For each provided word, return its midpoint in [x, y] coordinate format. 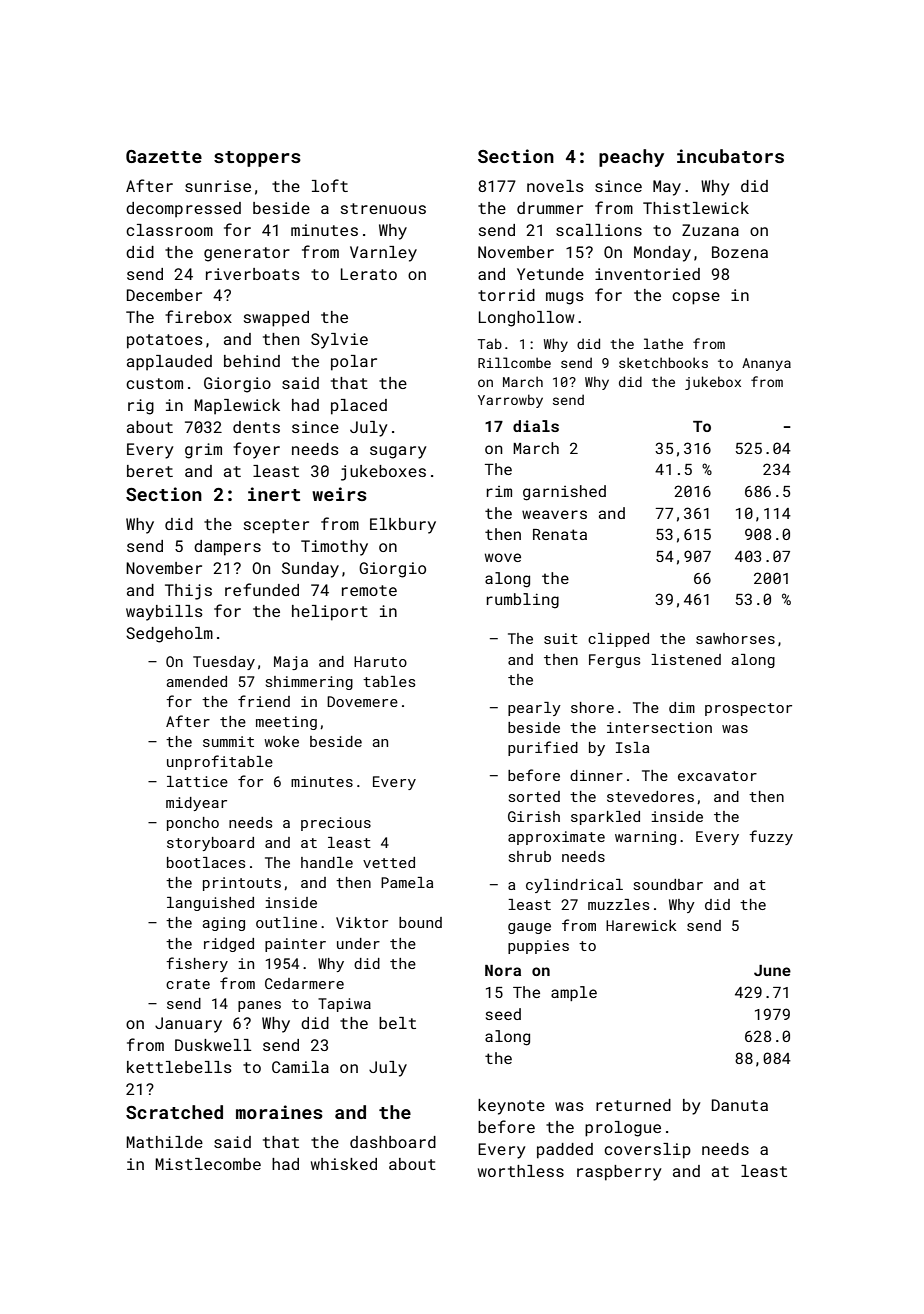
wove [503, 557]
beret [150, 471]
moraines [279, 1112]
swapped [276, 319]
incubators [730, 156]
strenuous [383, 208]
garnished [564, 493]
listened [686, 659]
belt [397, 1023]
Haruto [380, 661]
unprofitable [220, 762]
